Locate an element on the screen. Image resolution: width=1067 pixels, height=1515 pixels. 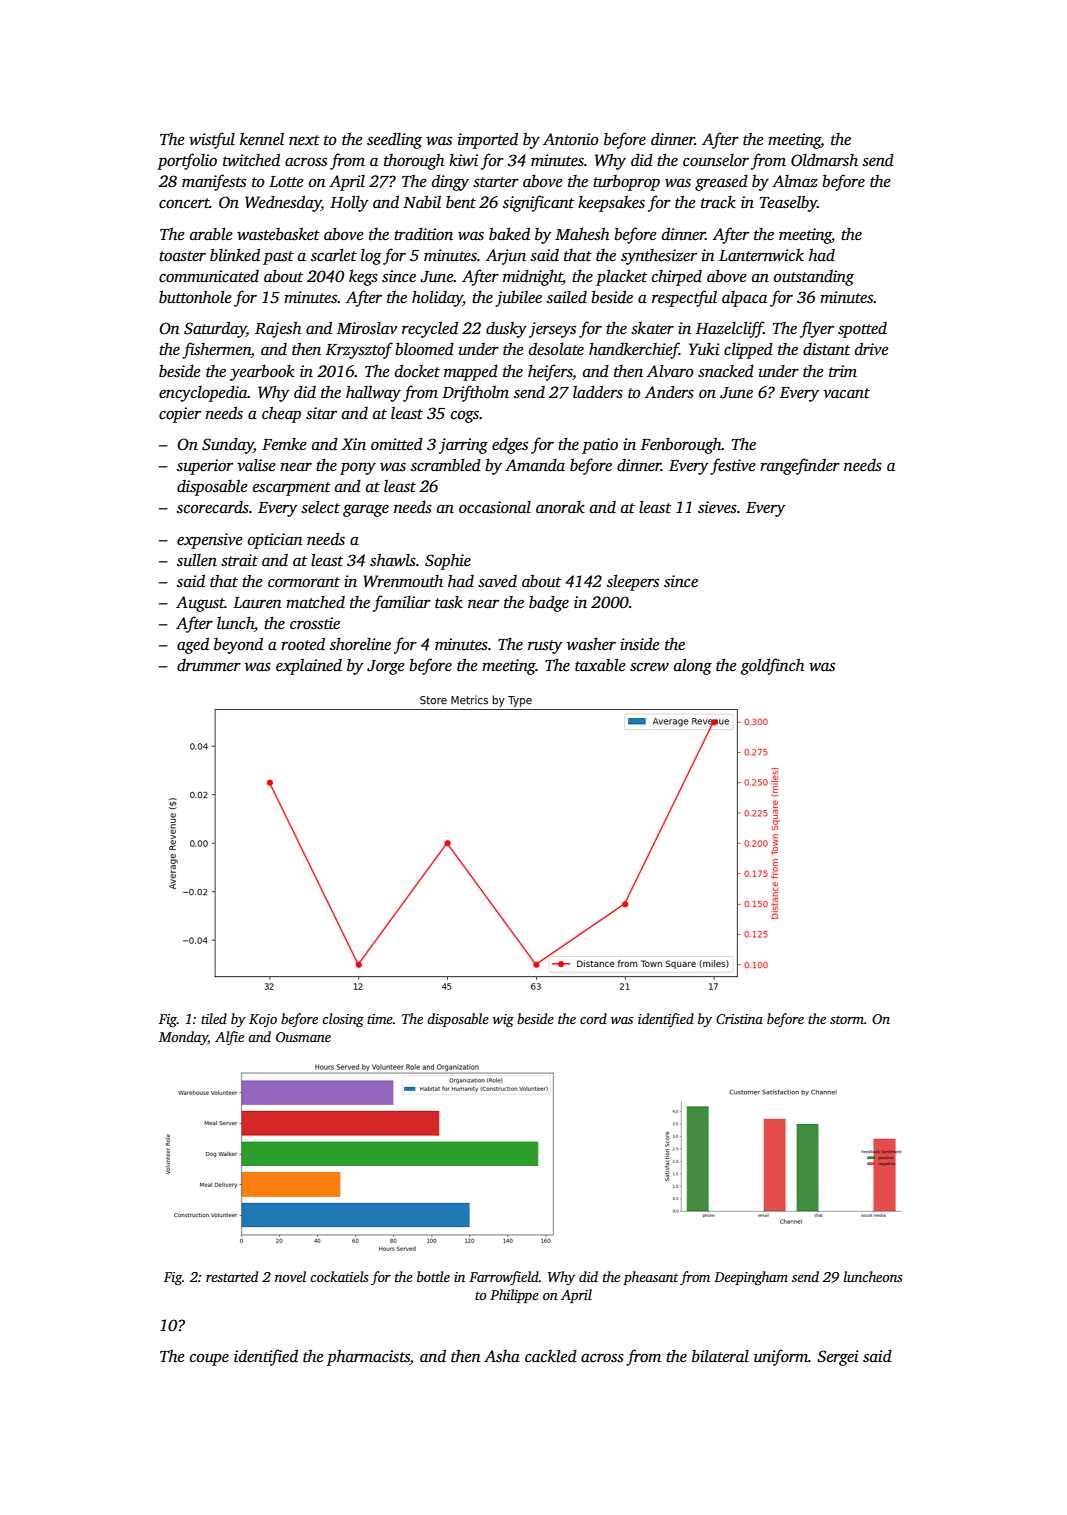
Cristina is located at coordinates (739, 1019).
